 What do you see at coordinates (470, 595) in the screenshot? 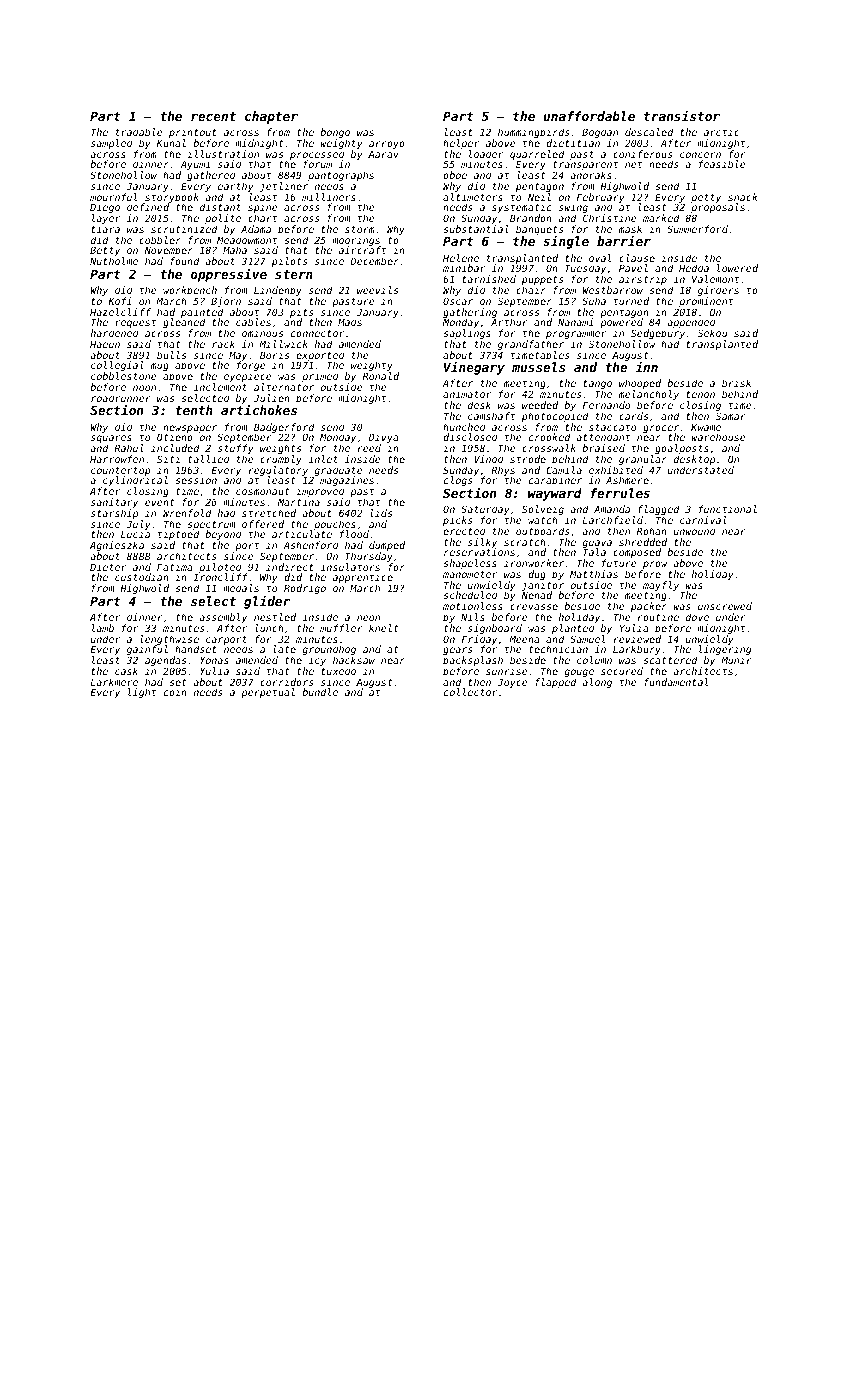
I see `scheduled` at bounding box center [470, 595].
